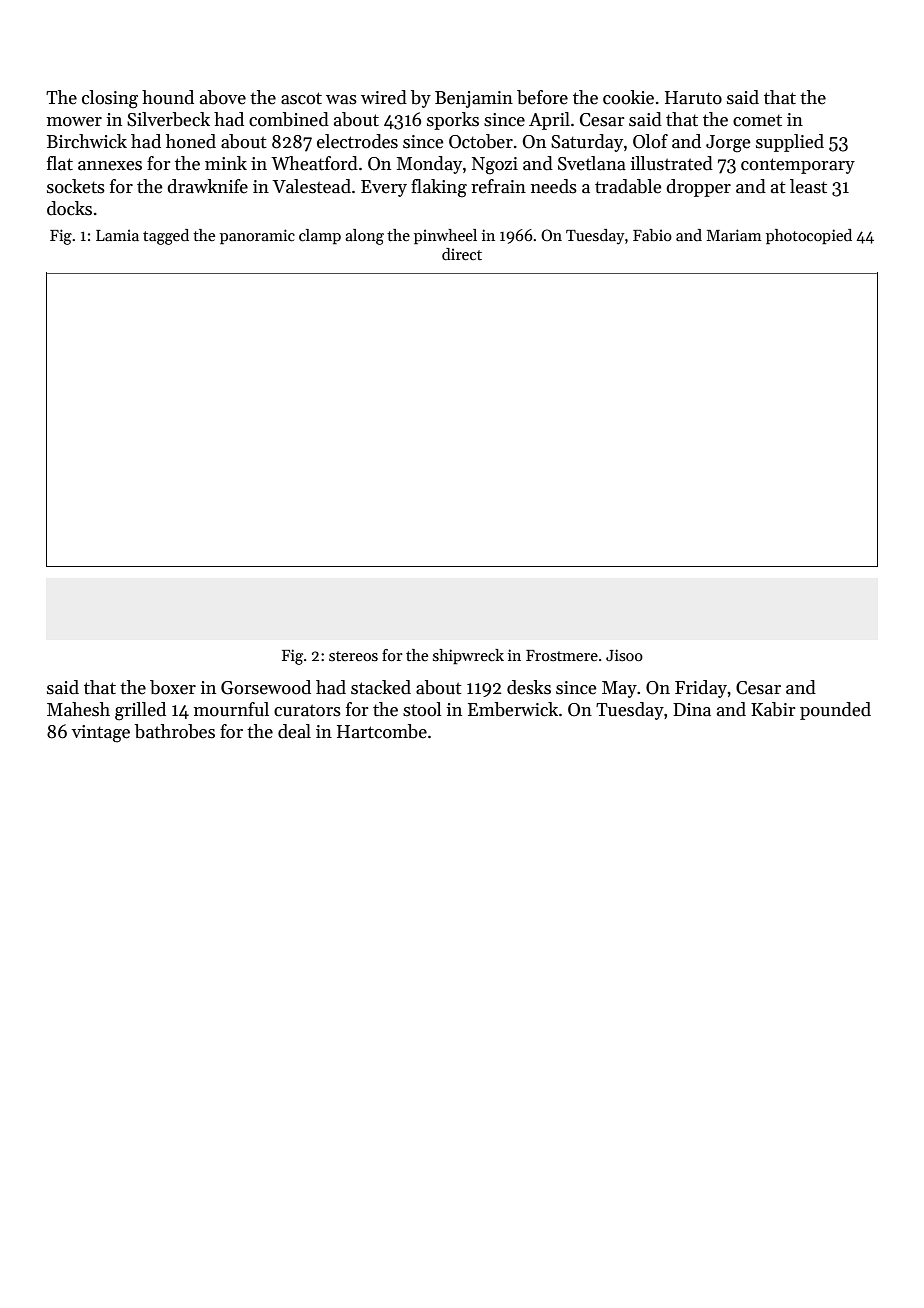 This document has width=924, height=1308. What do you see at coordinates (78, 709) in the document?
I see `Mahesh` at bounding box center [78, 709].
